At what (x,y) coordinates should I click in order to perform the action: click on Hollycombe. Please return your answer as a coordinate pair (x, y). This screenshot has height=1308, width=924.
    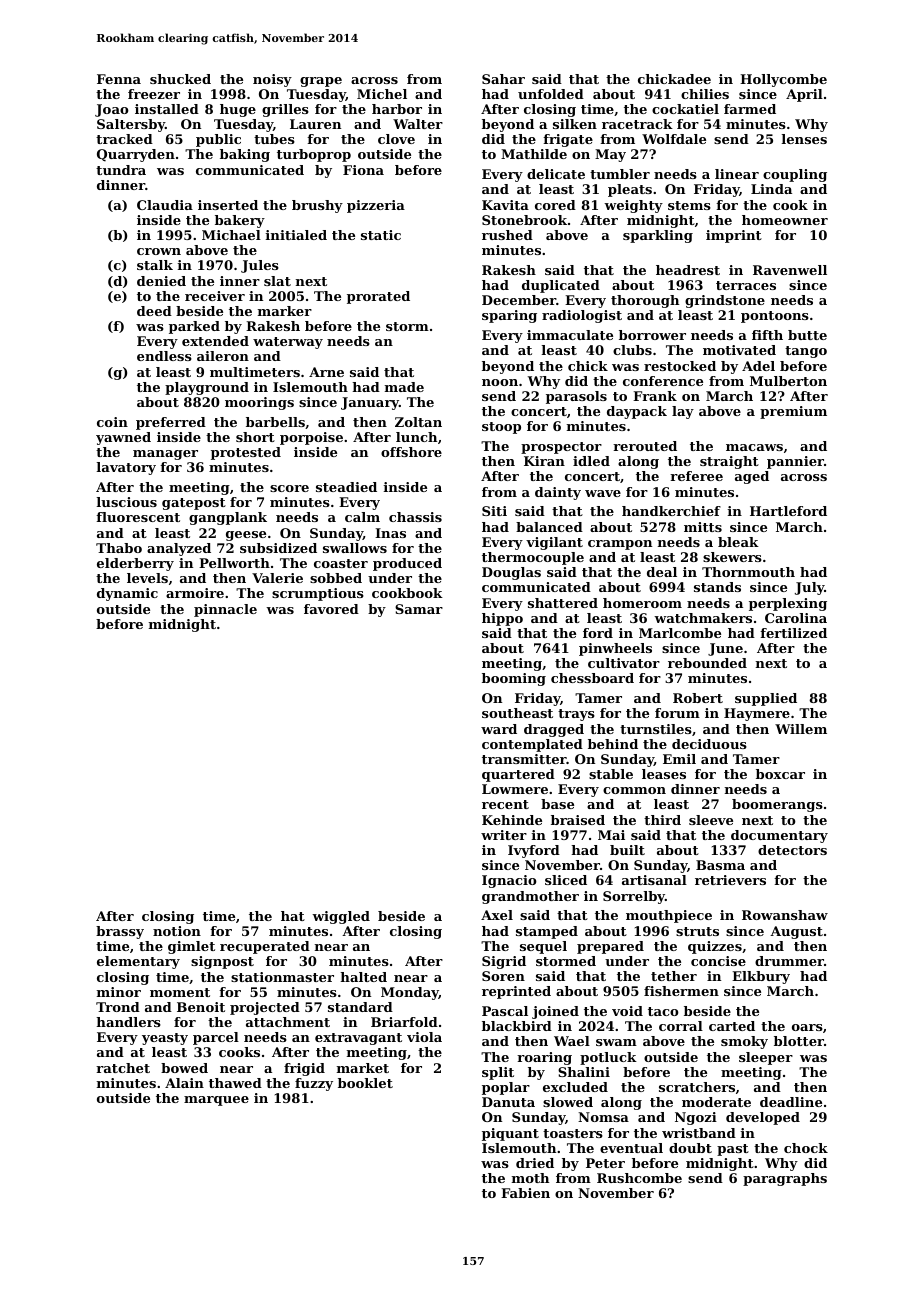
    Looking at the image, I should click on (783, 80).
